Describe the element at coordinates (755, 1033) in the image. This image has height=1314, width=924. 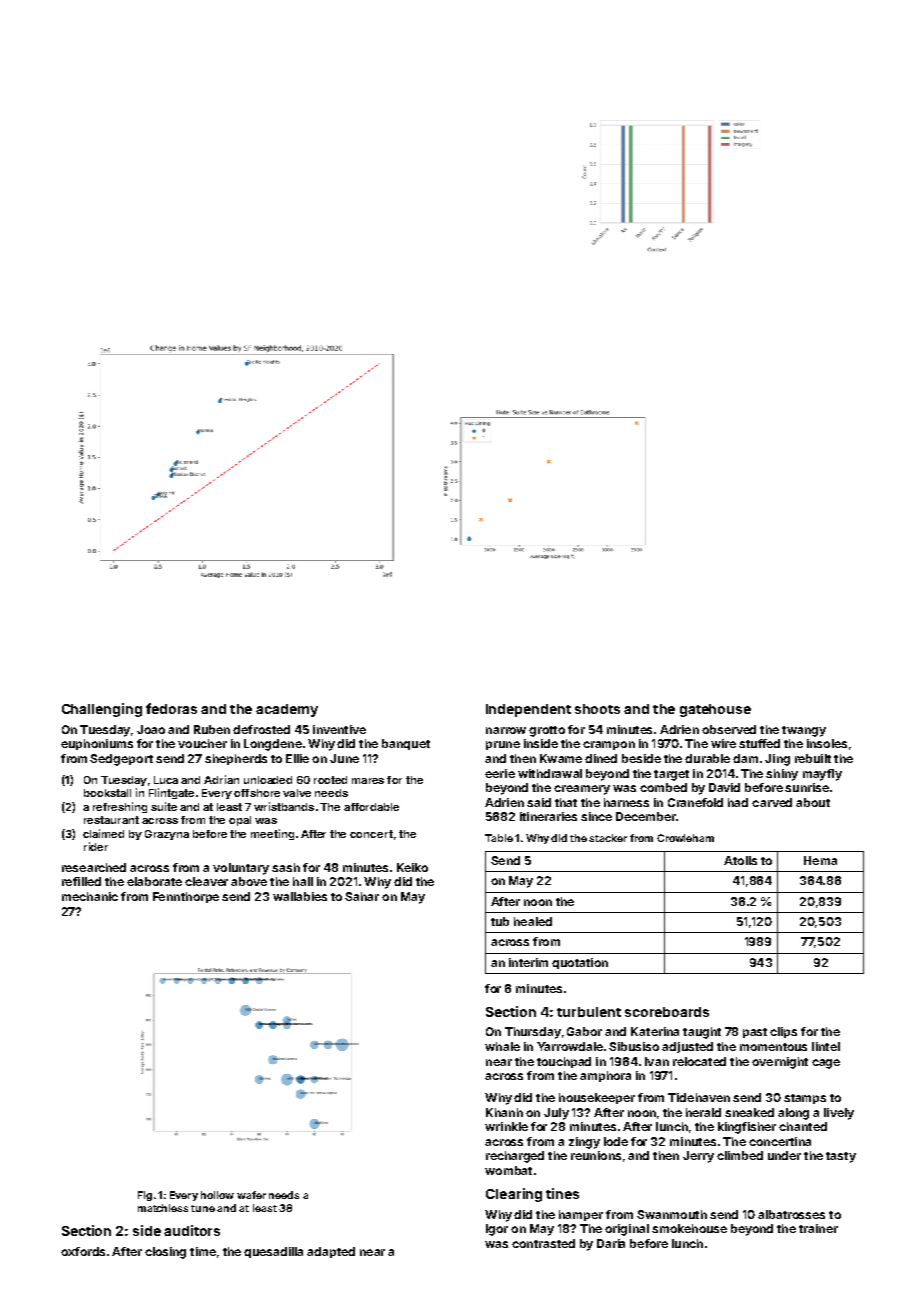
I see `past` at that location.
